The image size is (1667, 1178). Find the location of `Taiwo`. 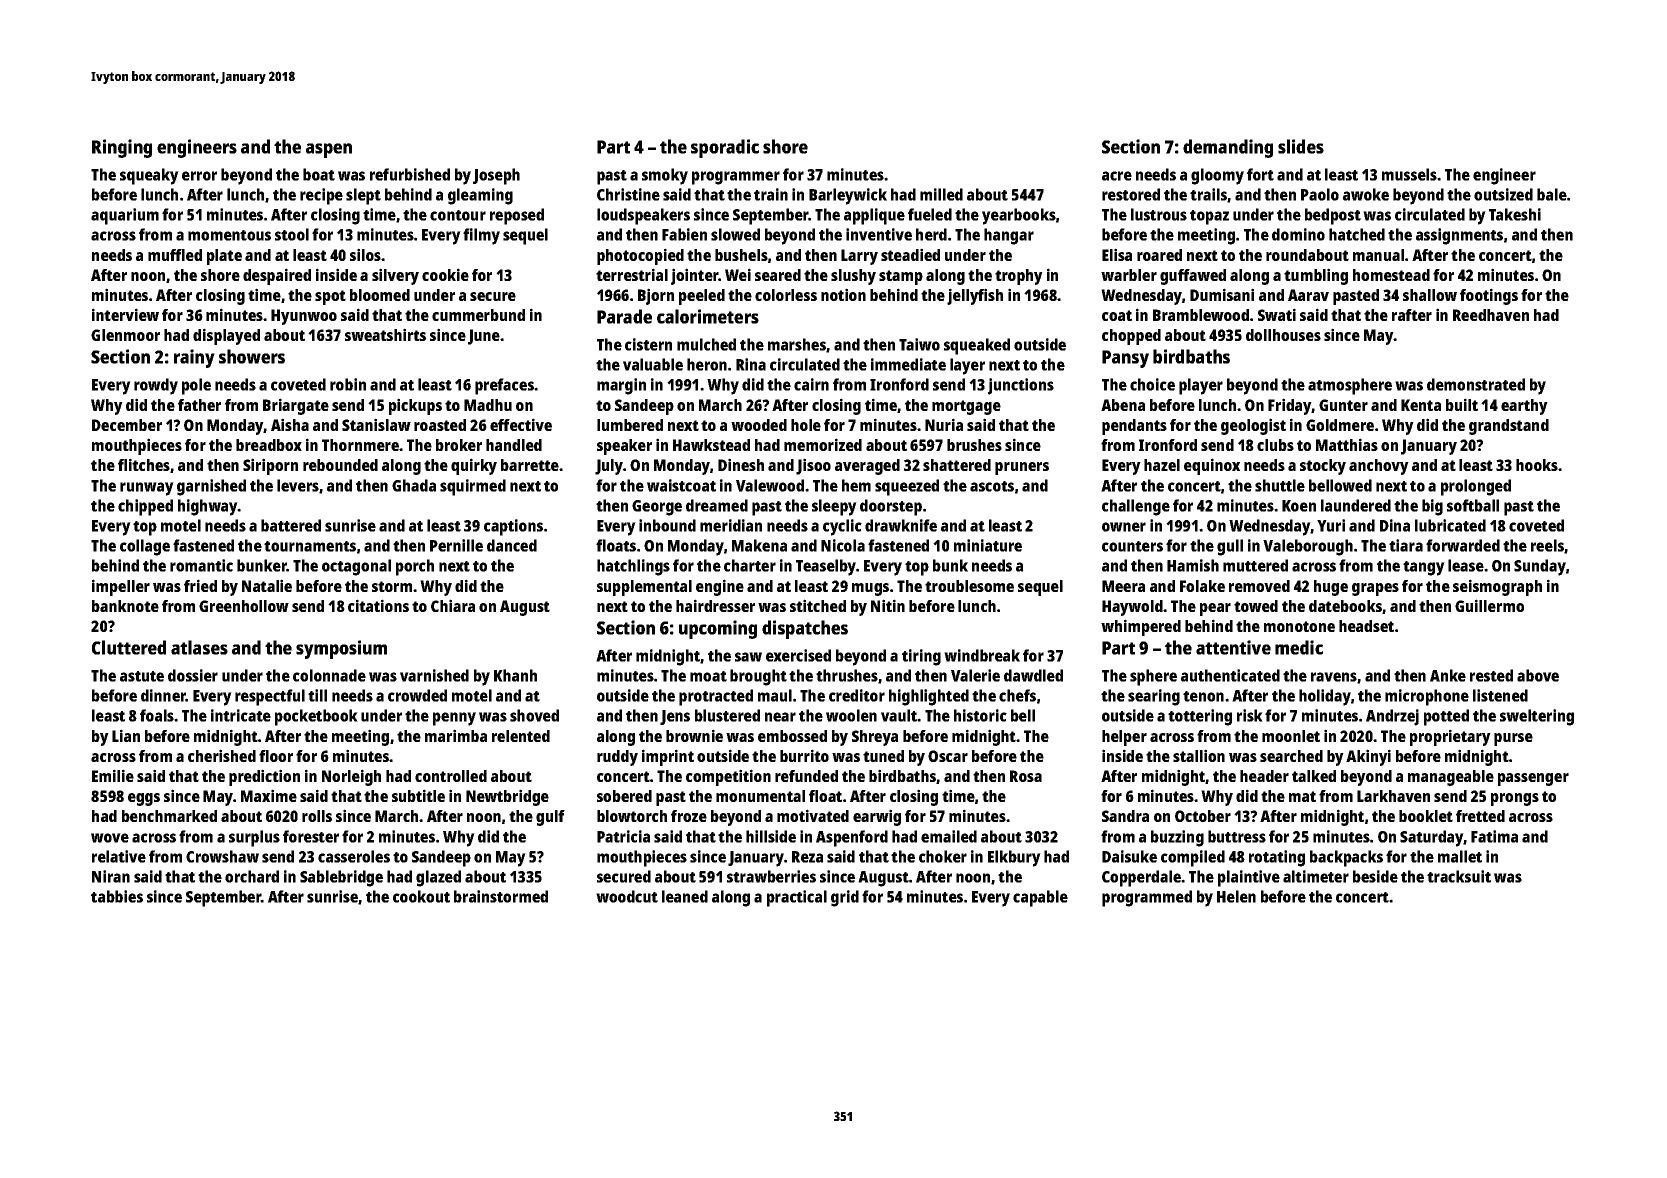

Taiwo is located at coordinates (919, 344).
